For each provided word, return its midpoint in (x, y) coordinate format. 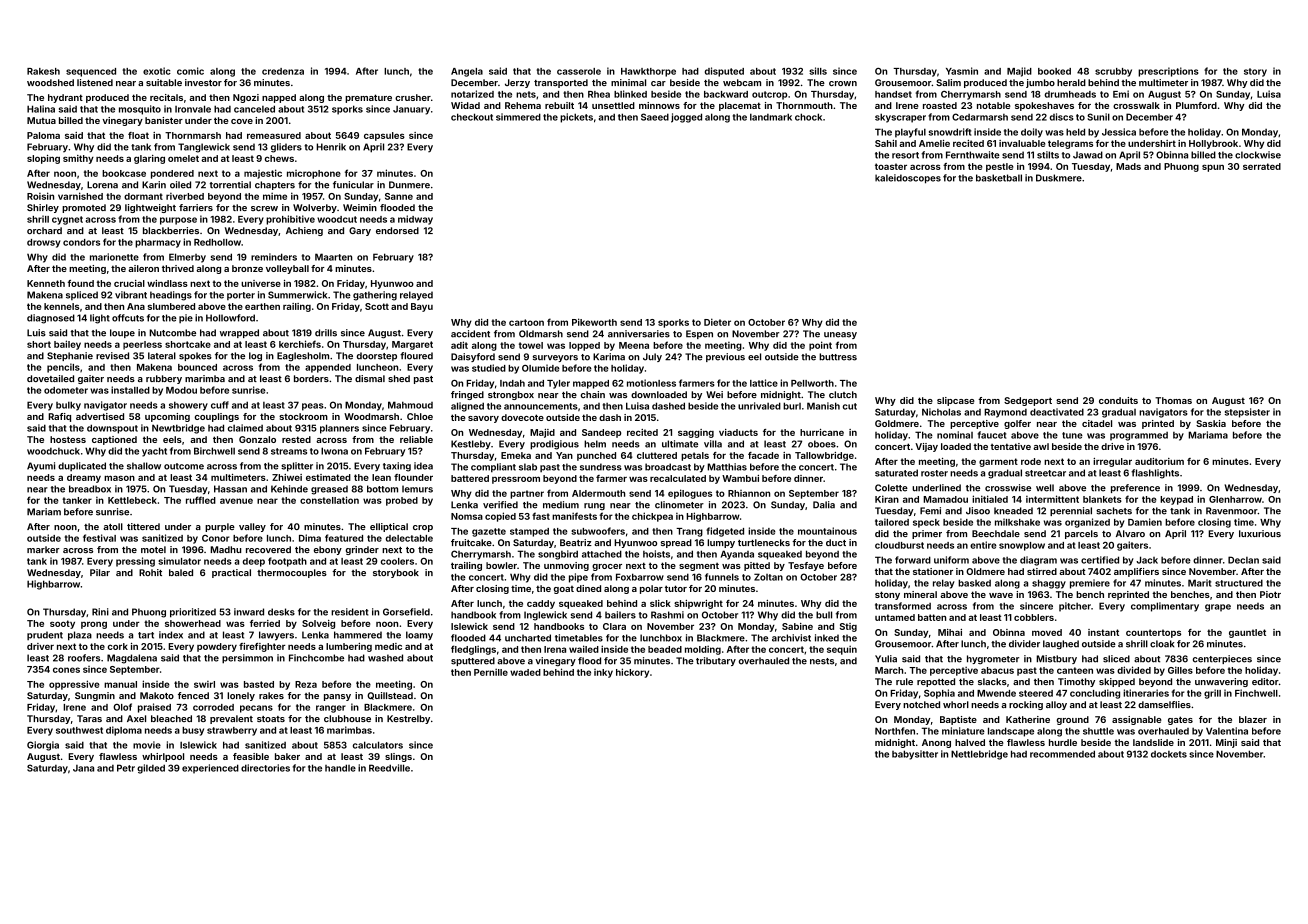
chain (593, 394)
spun (1213, 168)
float (138, 135)
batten (932, 617)
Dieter (717, 322)
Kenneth (46, 283)
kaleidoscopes (908, 179)
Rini (100, 612)
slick (660, 603)
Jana (83, 768)
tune (1072, 435)
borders (311, 378)
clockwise (1258, 155)
